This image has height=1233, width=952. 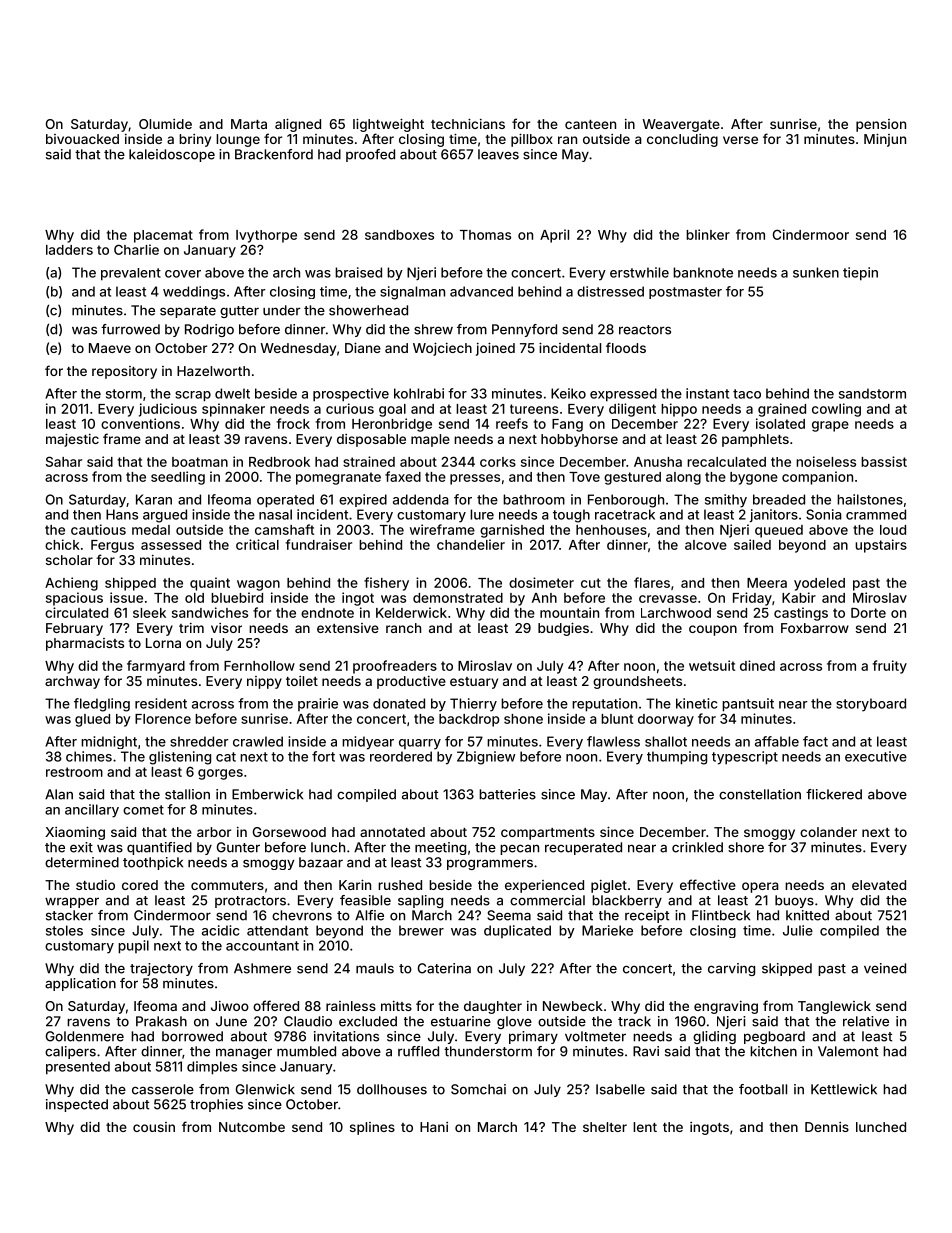 I want to click on assessed, so click(x=171, y=545).
